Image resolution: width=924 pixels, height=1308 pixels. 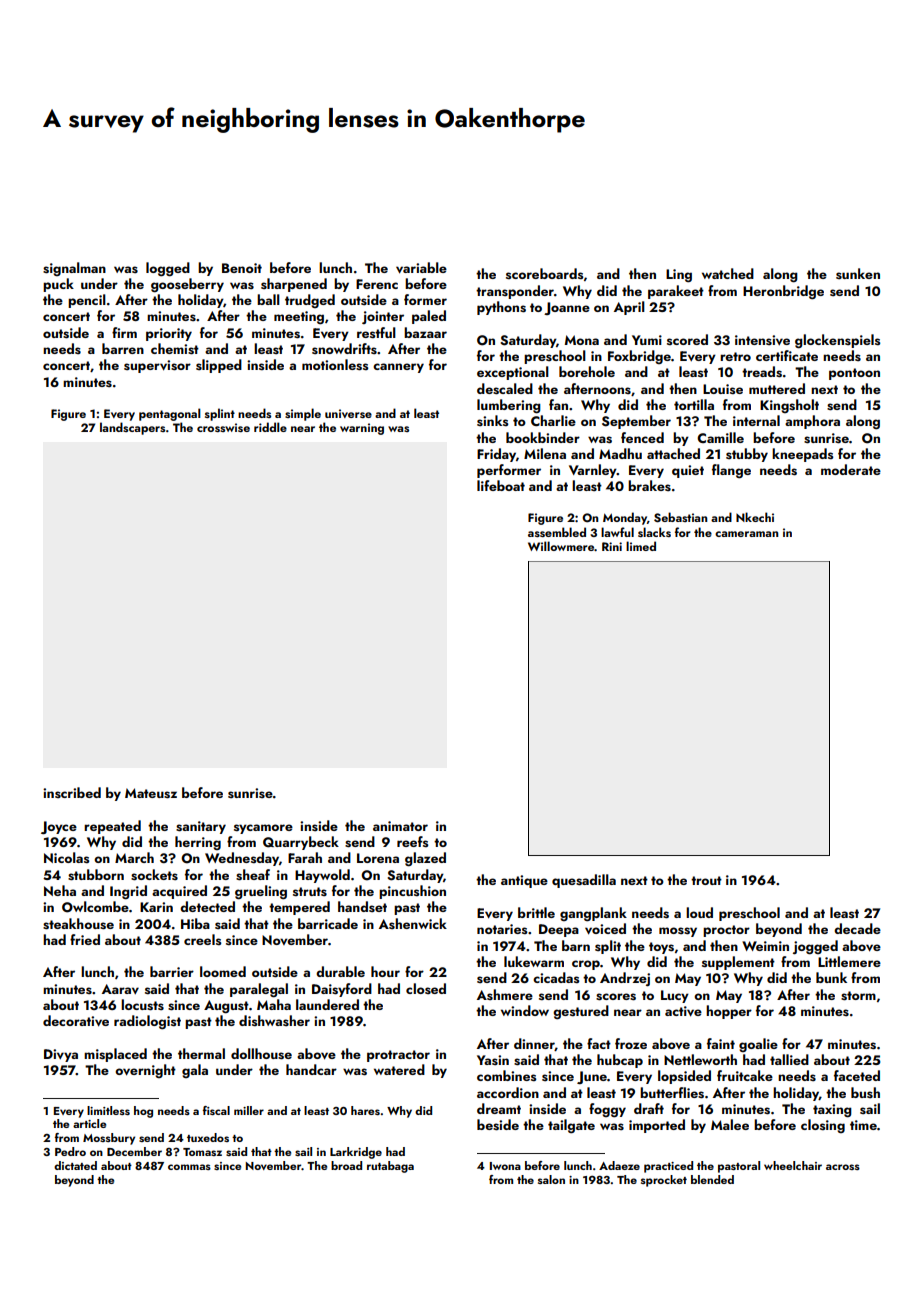 I want to click on sunken, so click(x=858, y=274).
